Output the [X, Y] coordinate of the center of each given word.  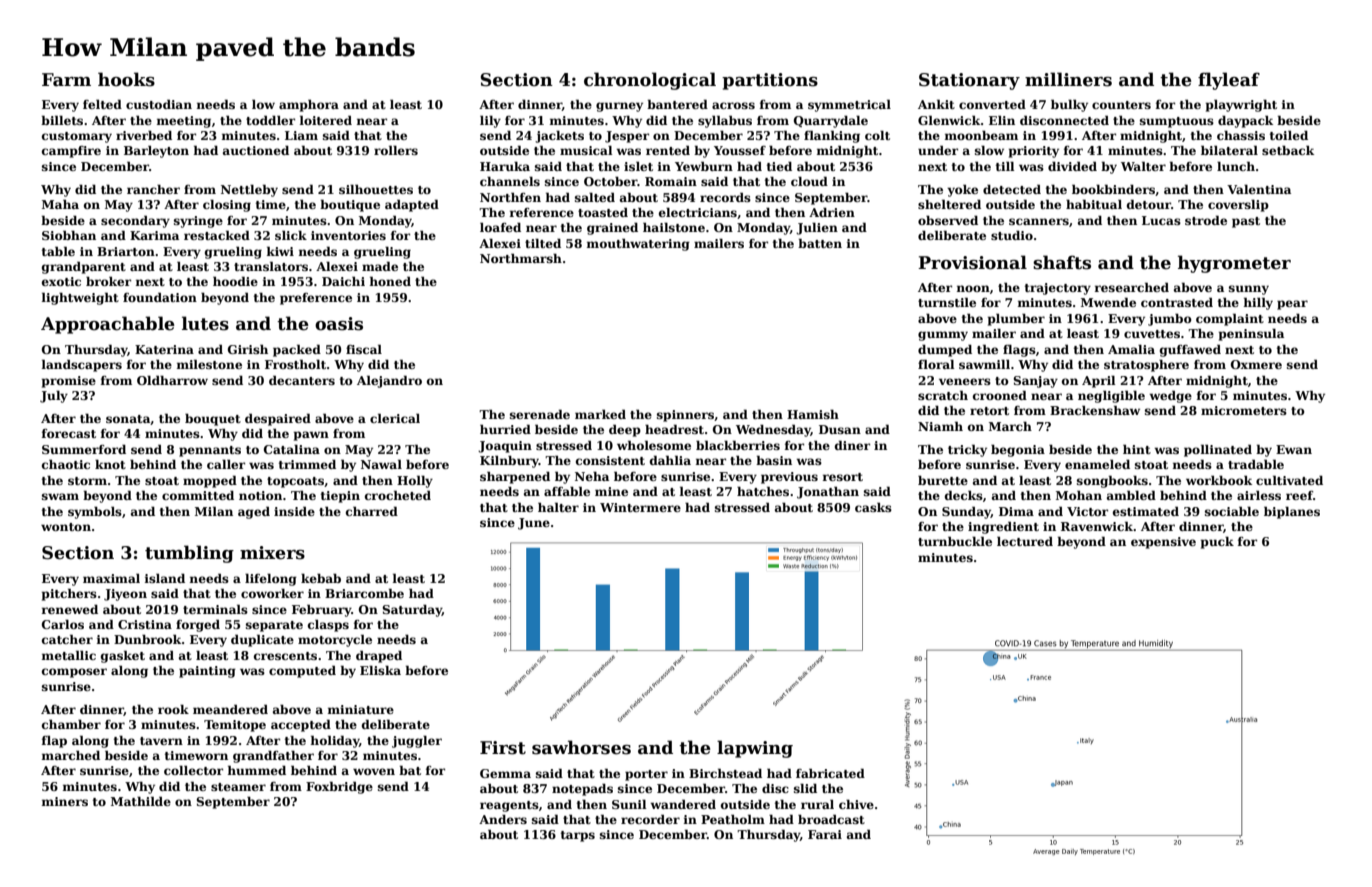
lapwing [755, 749]
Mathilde [141, 801]
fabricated [830, 773]
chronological [650, 81]
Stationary [969, 81]
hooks [126, 79]
